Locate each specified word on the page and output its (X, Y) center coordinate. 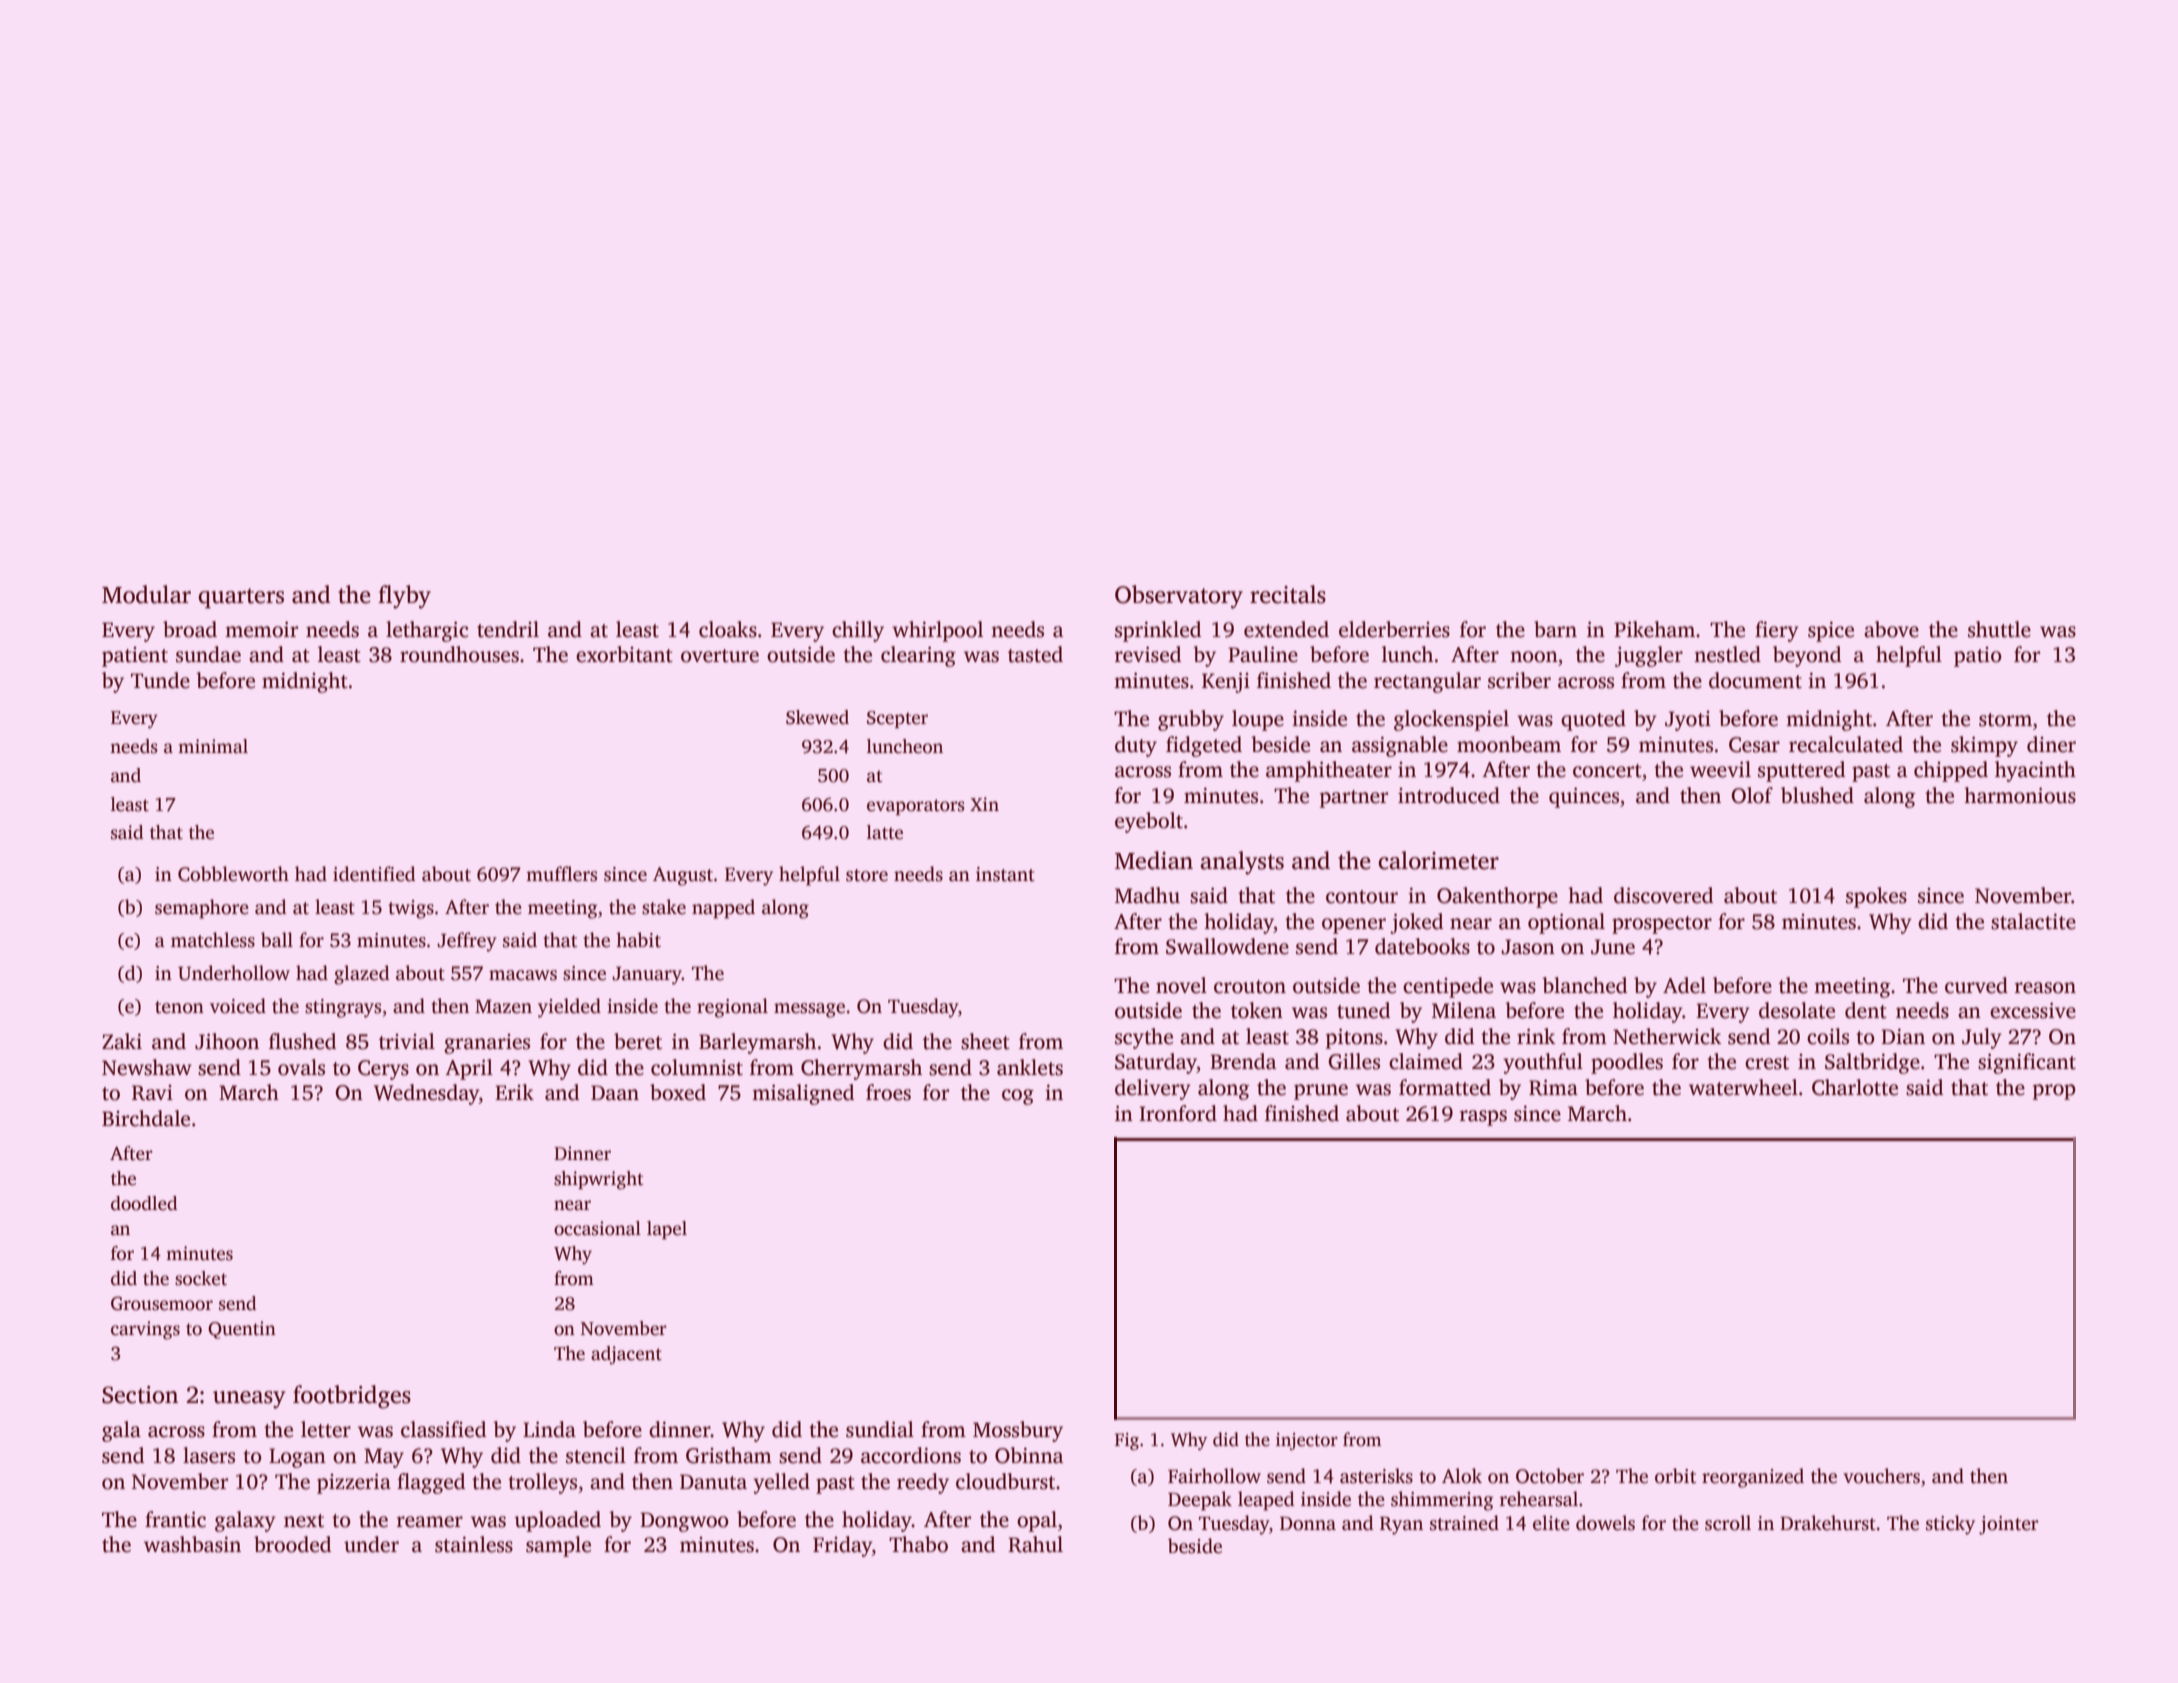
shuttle (1999, 629)
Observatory (1179, 597)
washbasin (192, 1544)
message (809, 1010)
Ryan (1401, 1526)
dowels (1605, 1523)
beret (638, 1041)
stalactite (2033, 921)
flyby (404, 597)
